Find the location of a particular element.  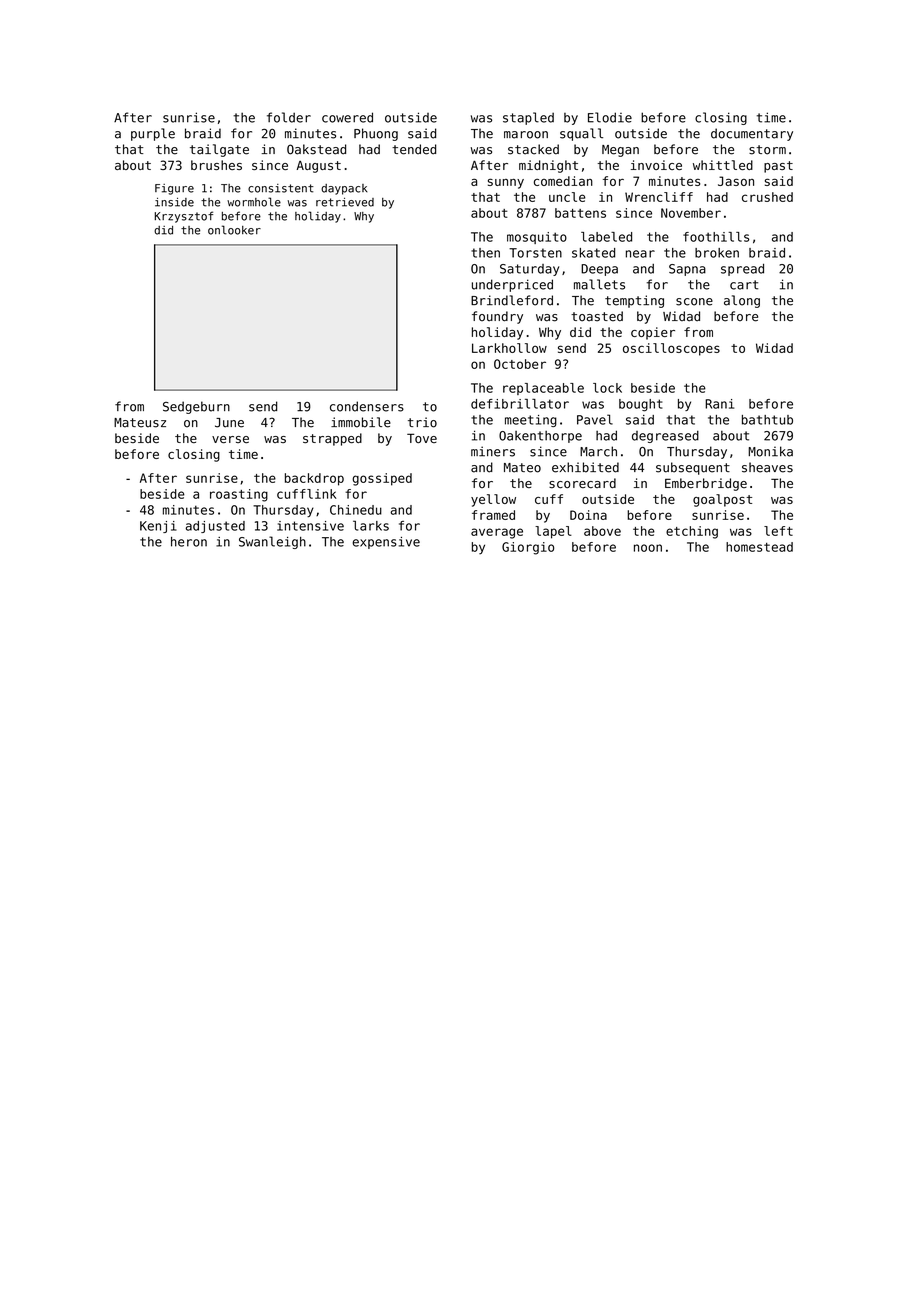

gossiped is located at coordinates (382, 479).
